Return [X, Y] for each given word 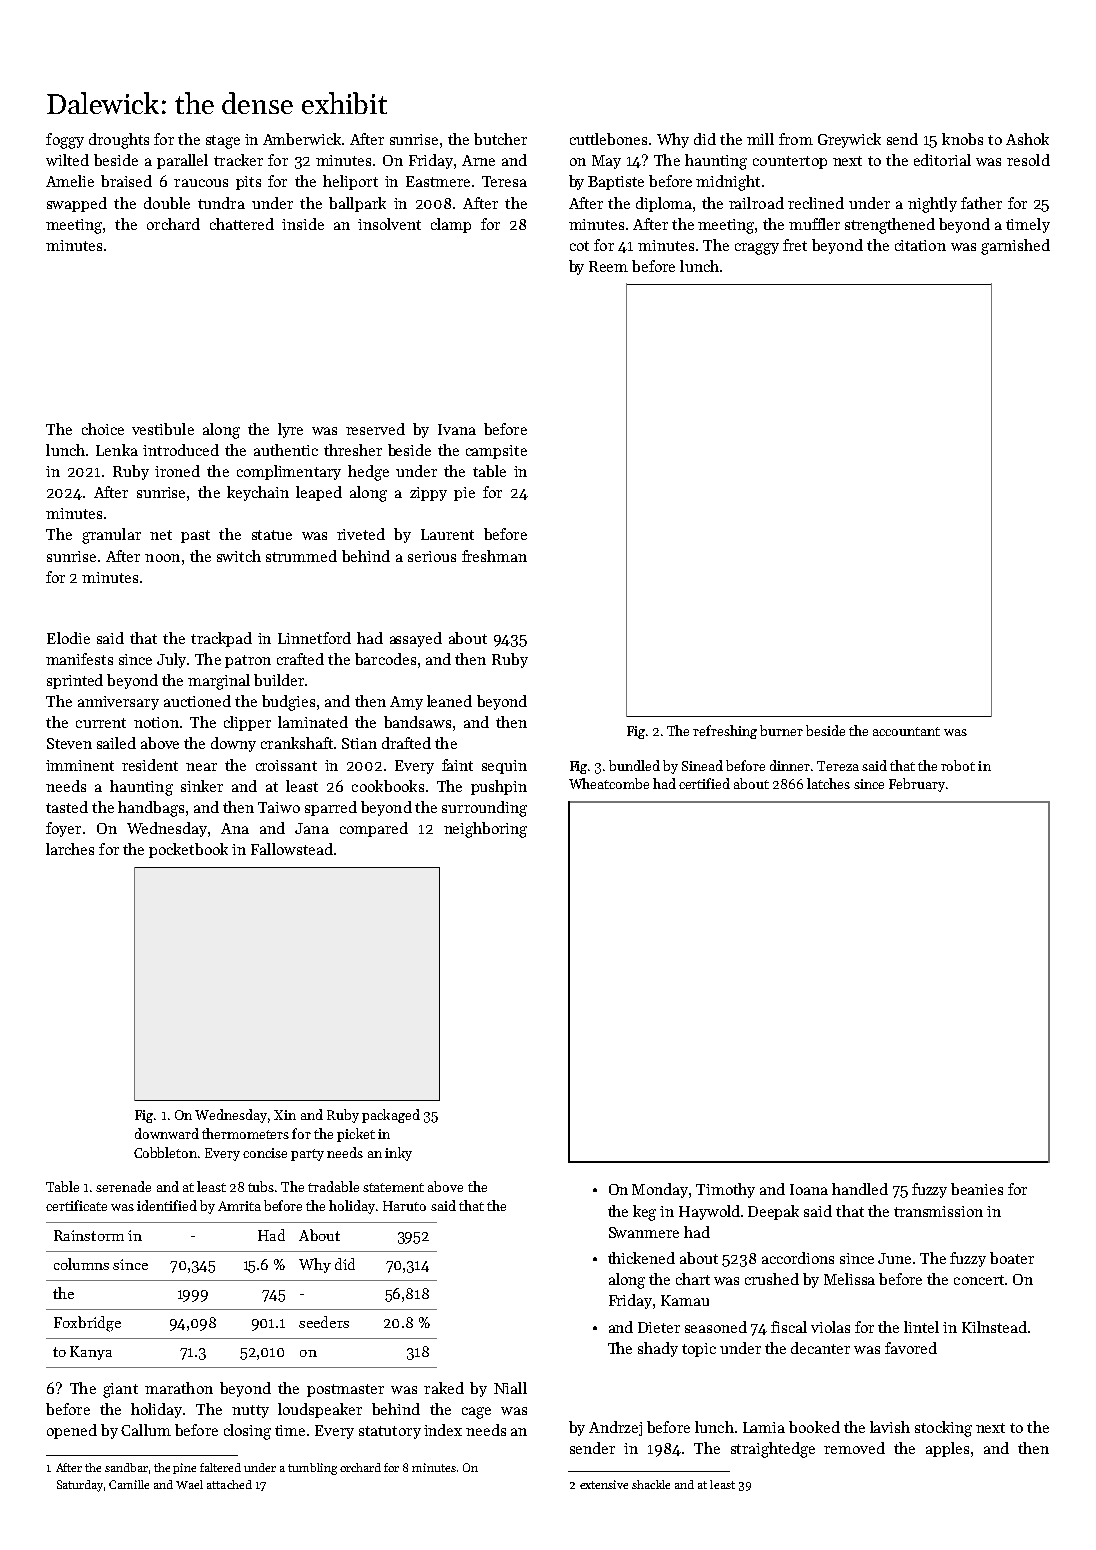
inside [303, 224]
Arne [478, 160]
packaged [391, 1116]
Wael [189, 1484]
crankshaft [297, 743]
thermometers [245, 1133]
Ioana [809, 1189]
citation [920, 245]
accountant [906, 731]
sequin [504, 767]
